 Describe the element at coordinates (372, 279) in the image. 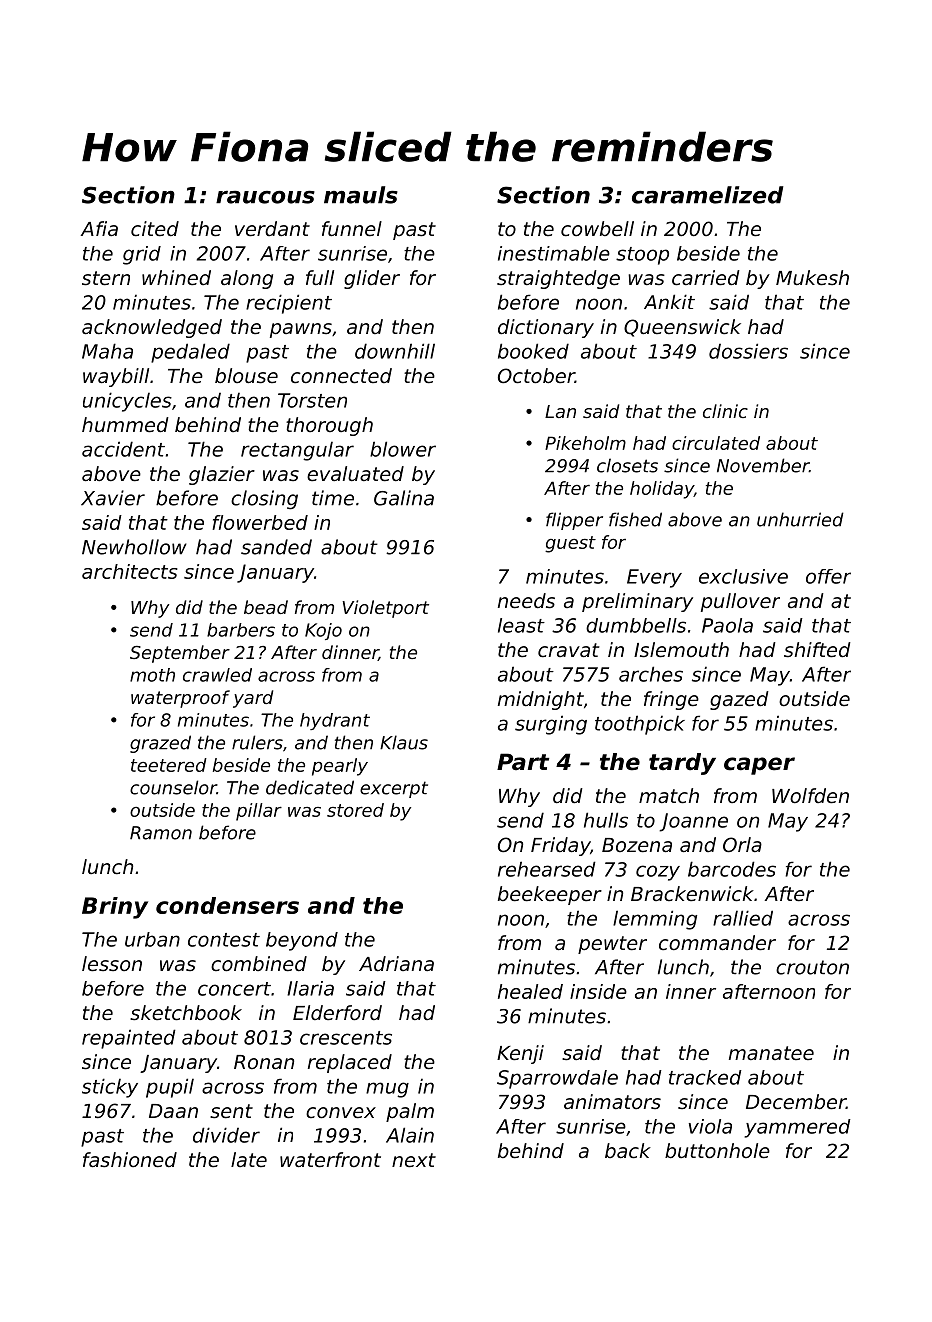

I see `glider` at that location.
